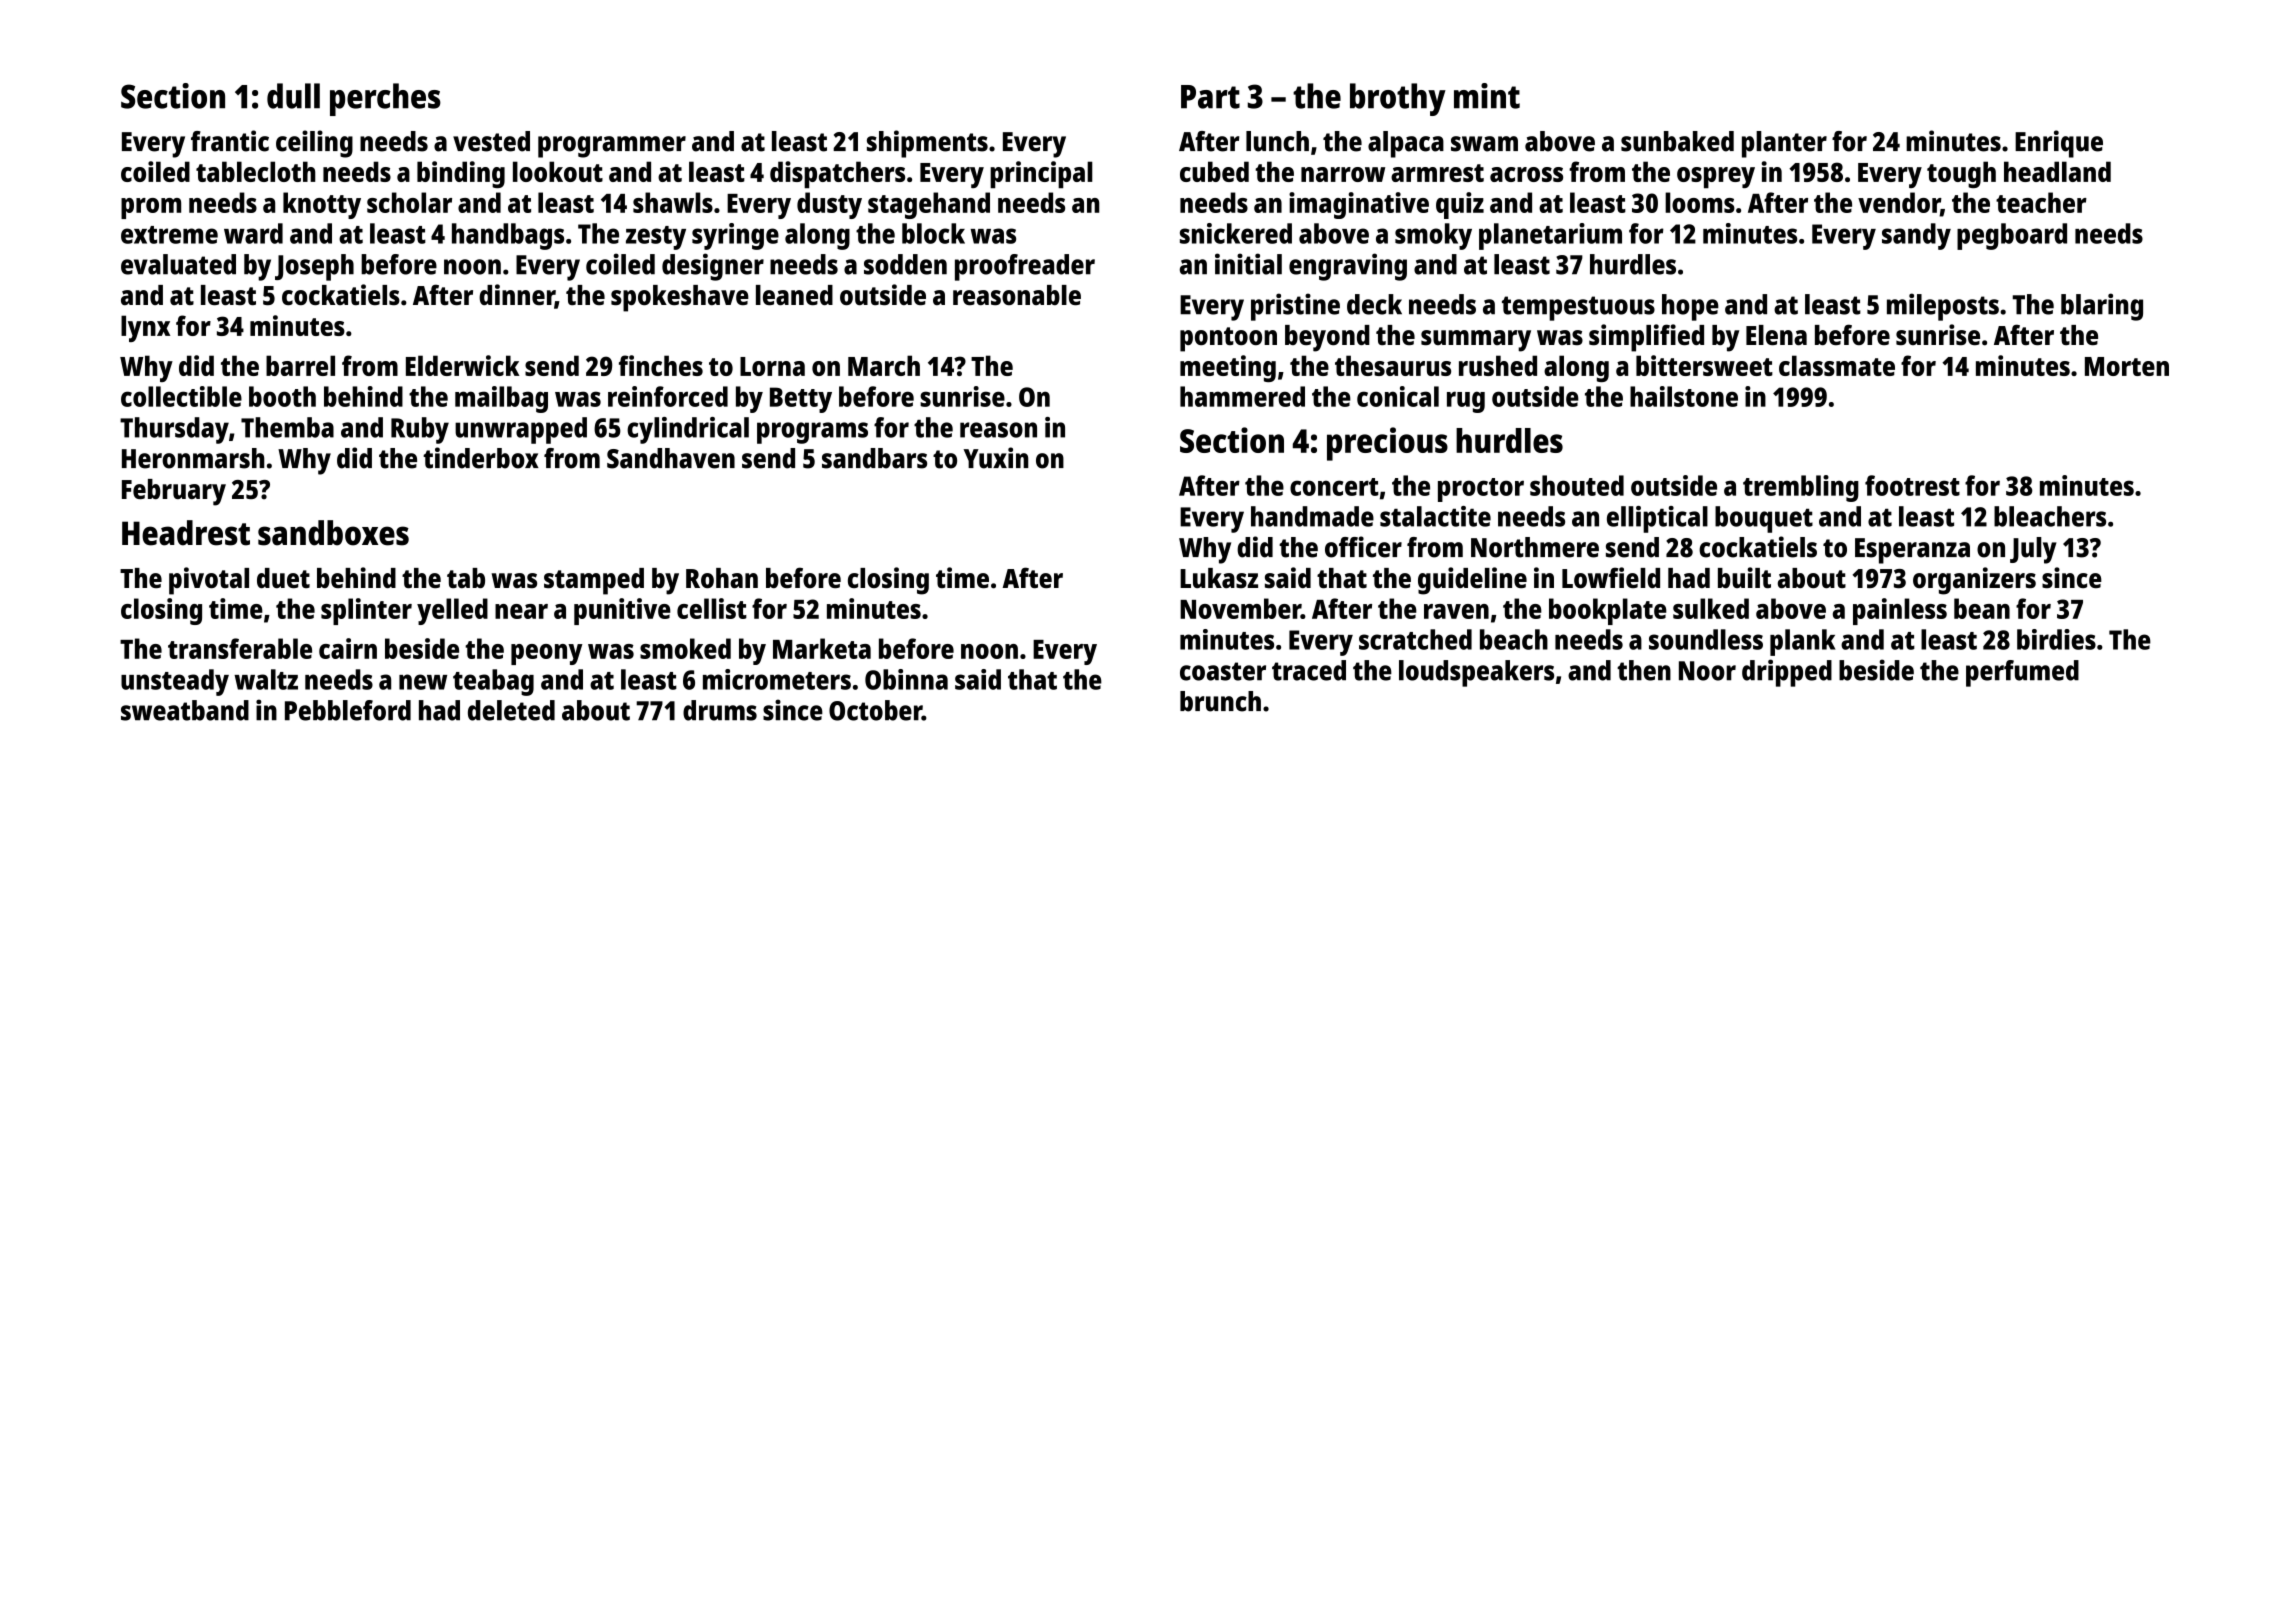 Image resolution: width=2292 pixels, height=1620 pixels. Describe the element at coordinates (178, 264) in the image. I see `evaluated` at that location.
